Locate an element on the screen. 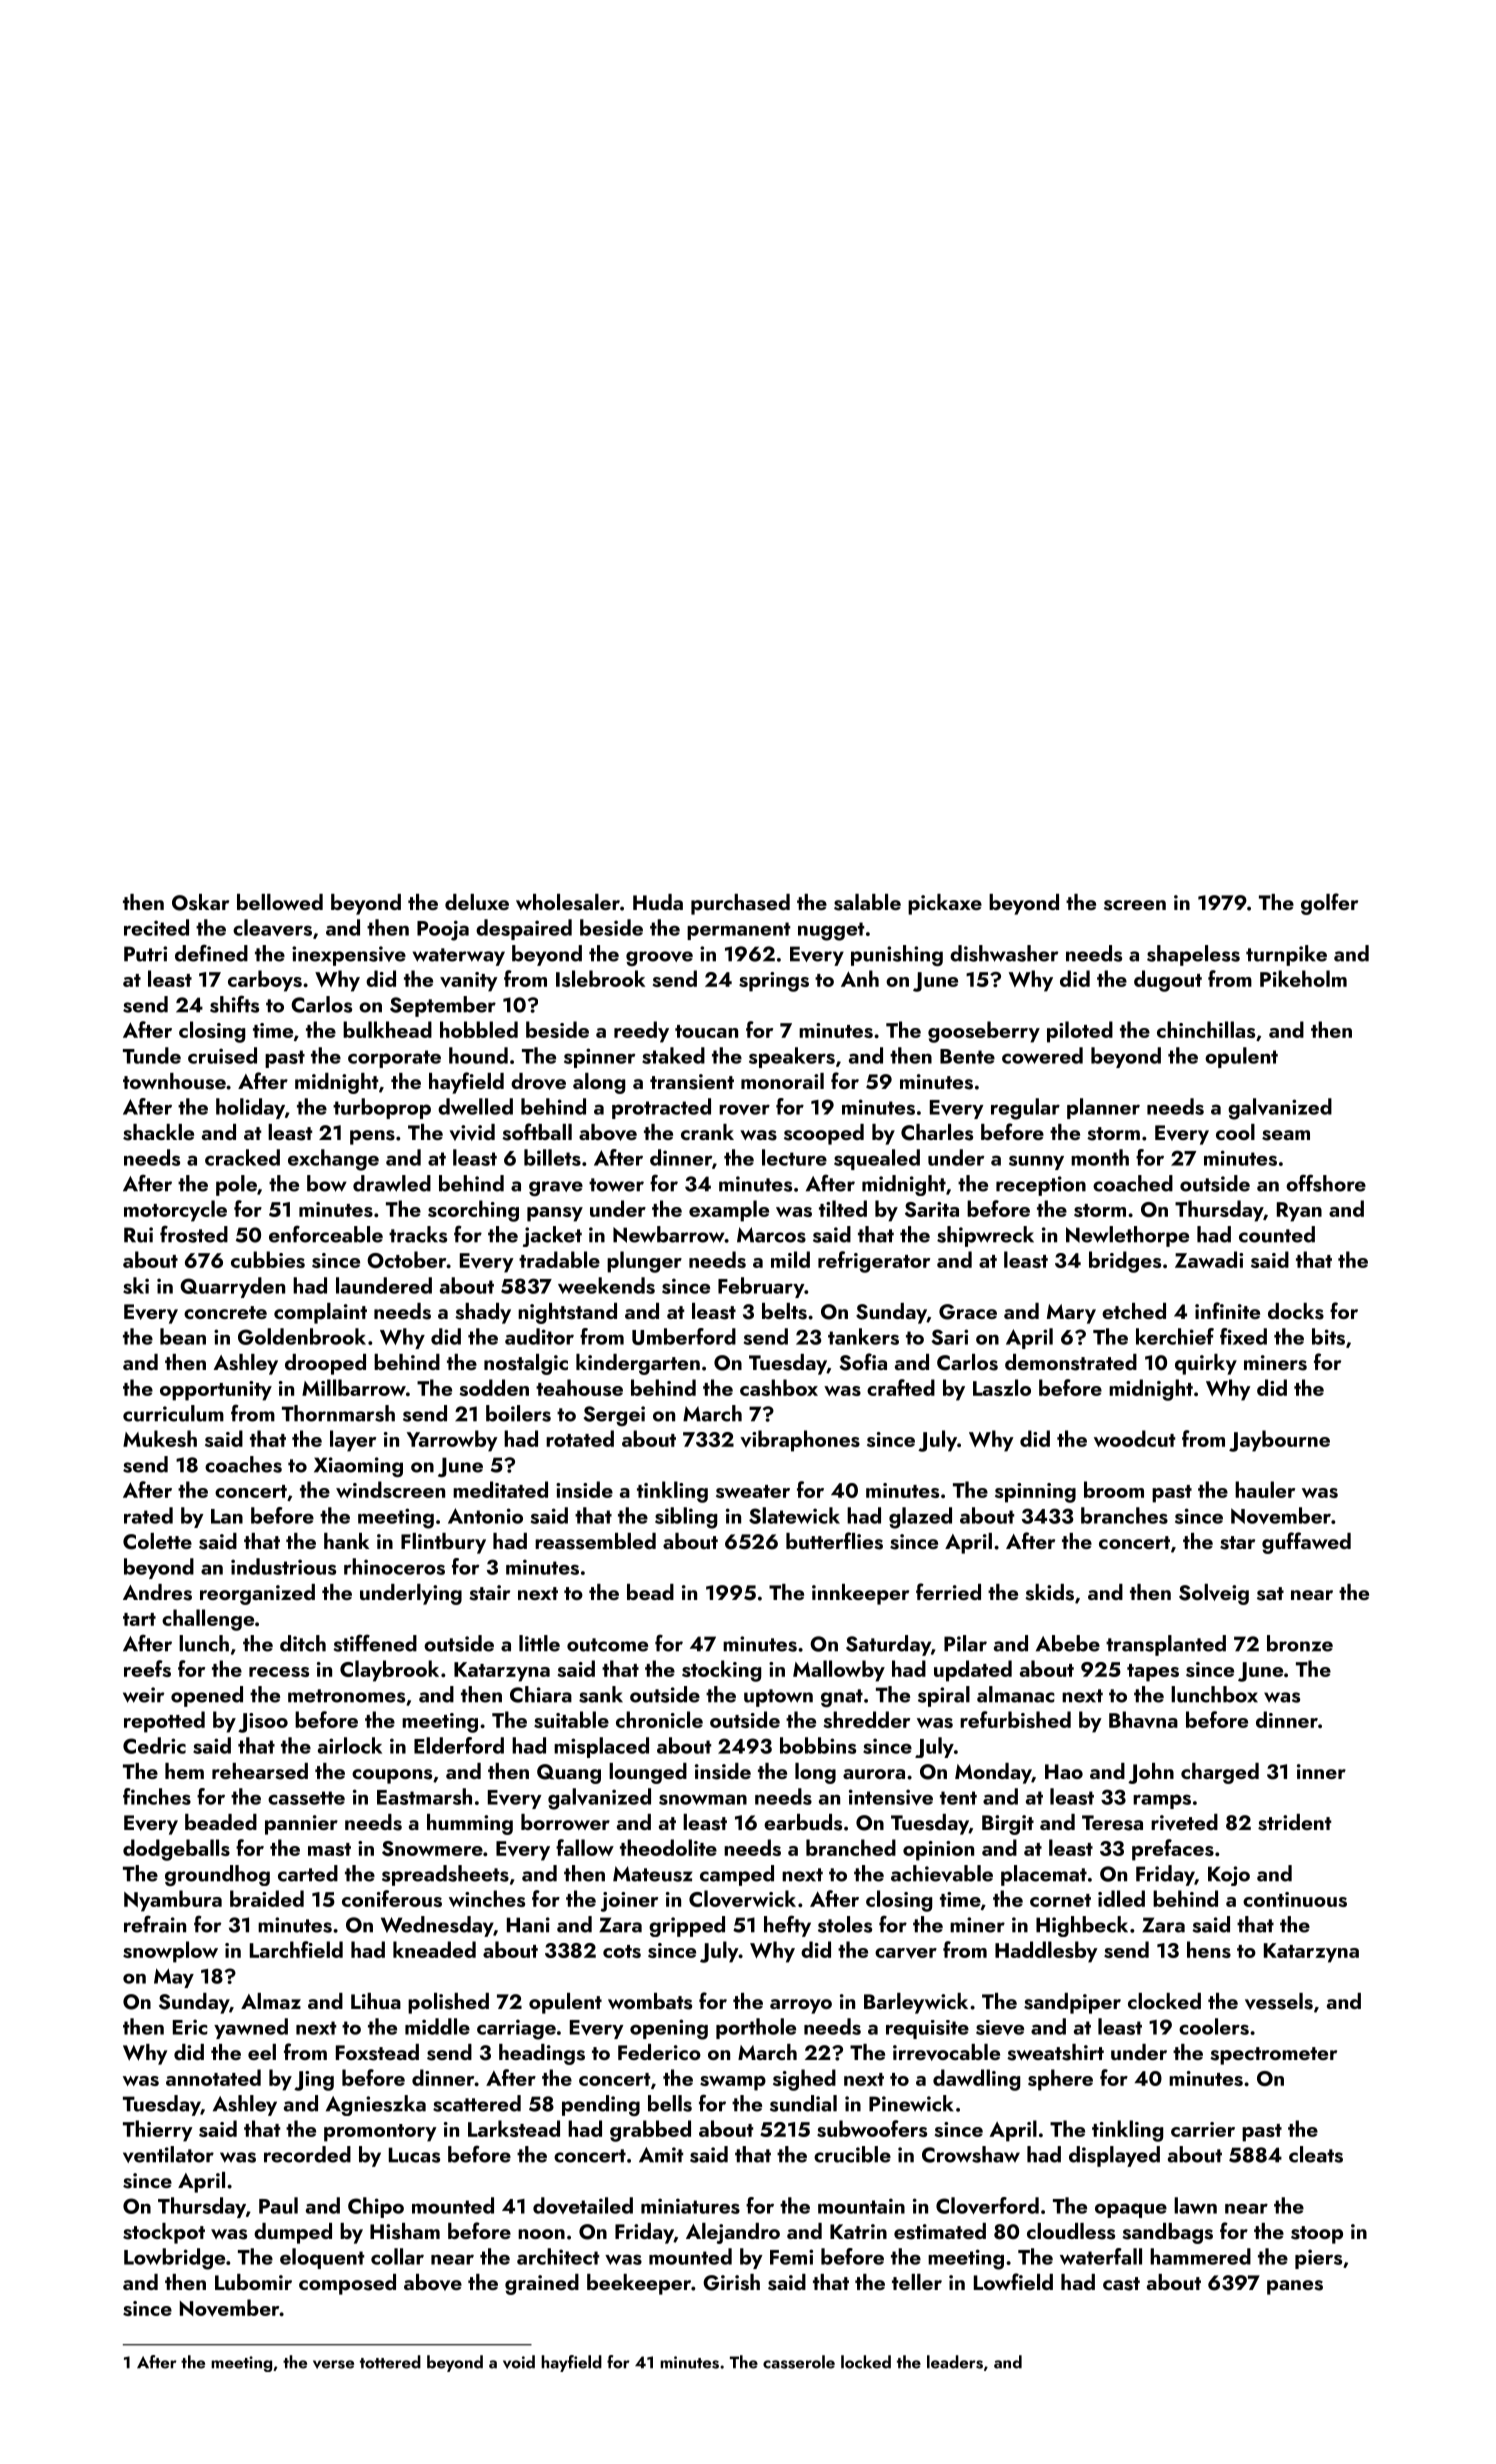 The width and height of the screenshot is (1496, 2464). verse is located at coordinates (333, 2364).
